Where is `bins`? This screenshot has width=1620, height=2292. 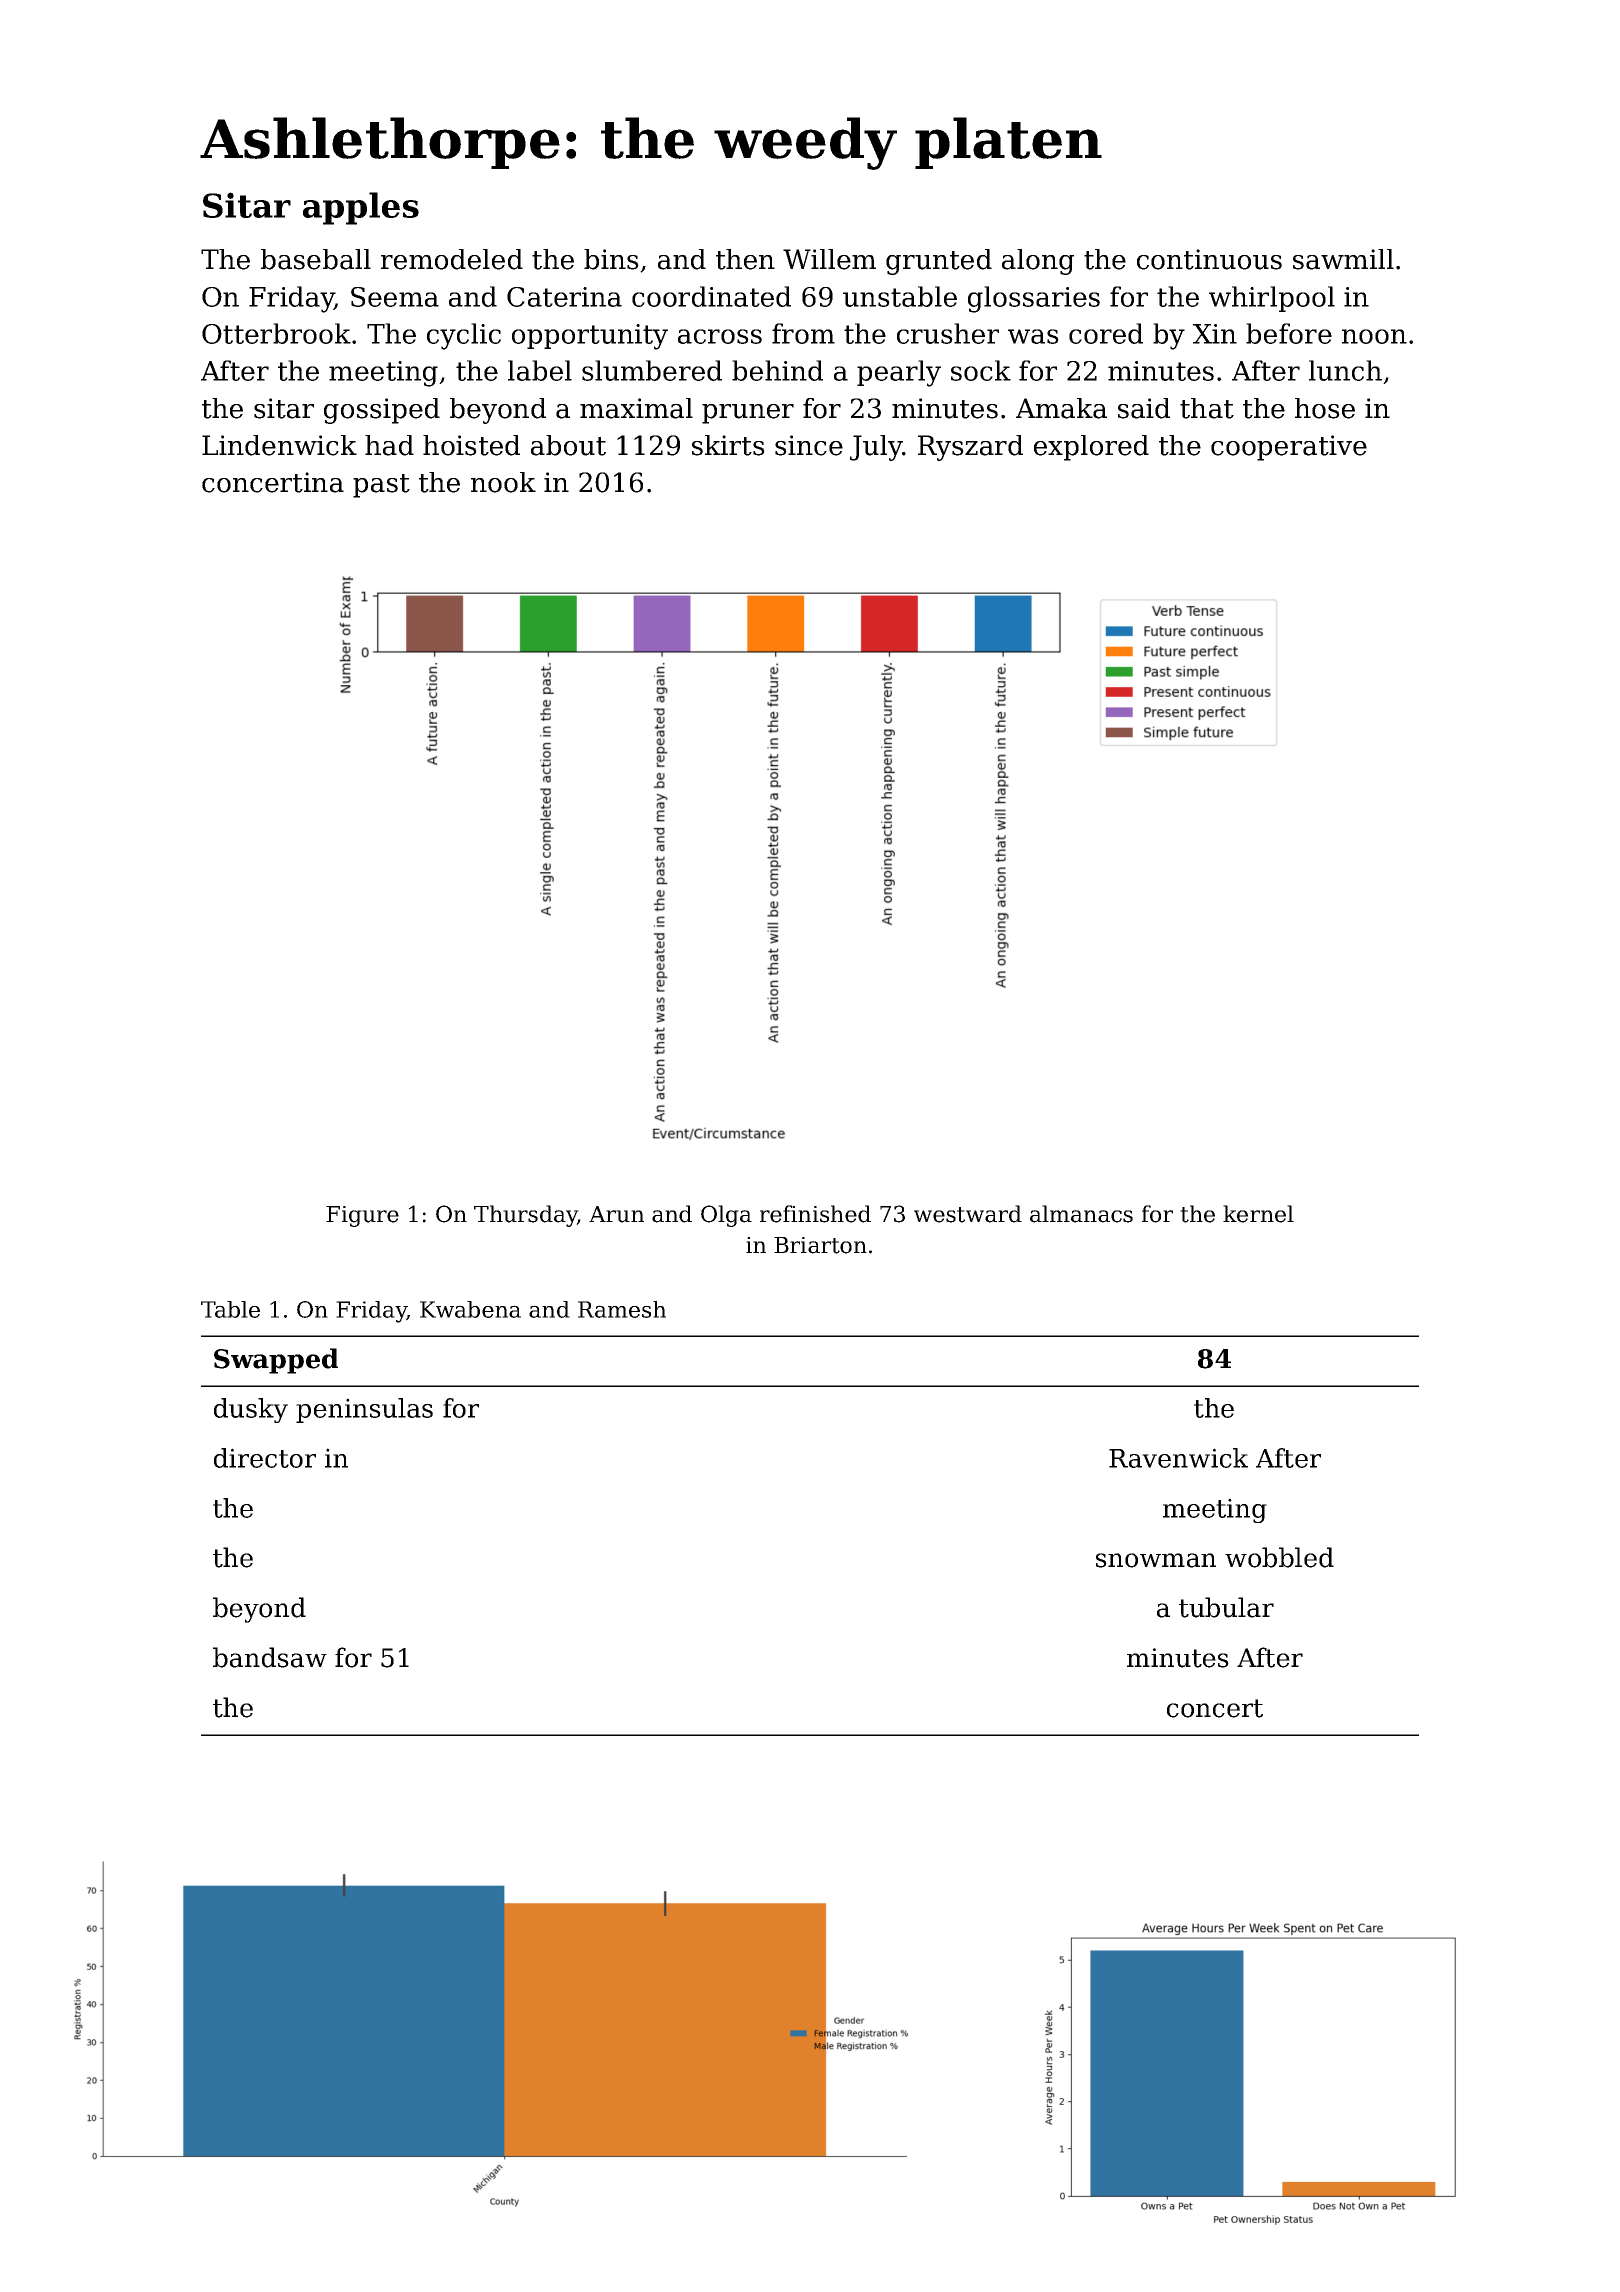
bins is located at coordinates (611, 259).
